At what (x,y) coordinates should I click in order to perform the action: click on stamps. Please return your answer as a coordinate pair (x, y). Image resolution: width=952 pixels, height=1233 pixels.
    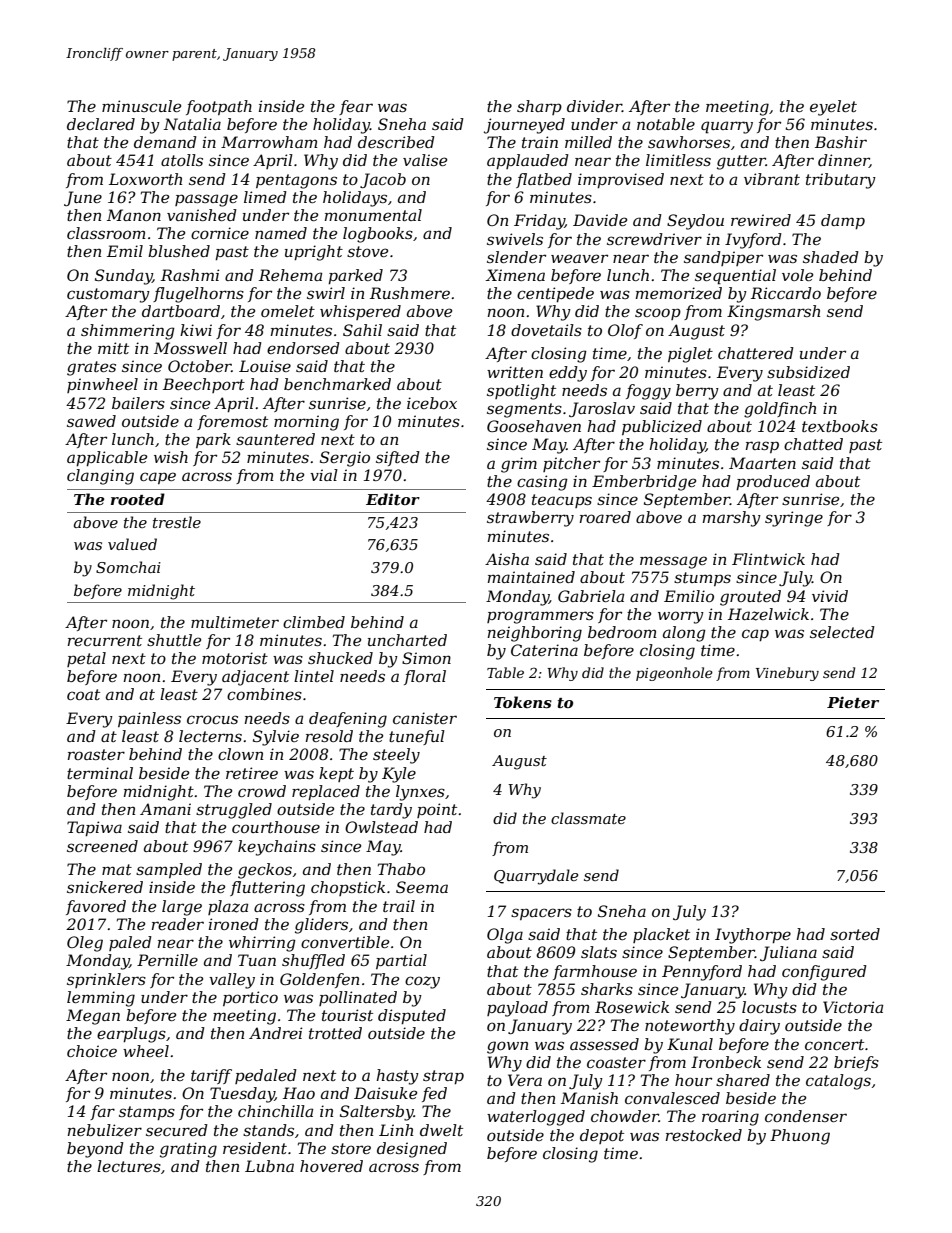
    Looking at the image, I should click on (147, 1113).
